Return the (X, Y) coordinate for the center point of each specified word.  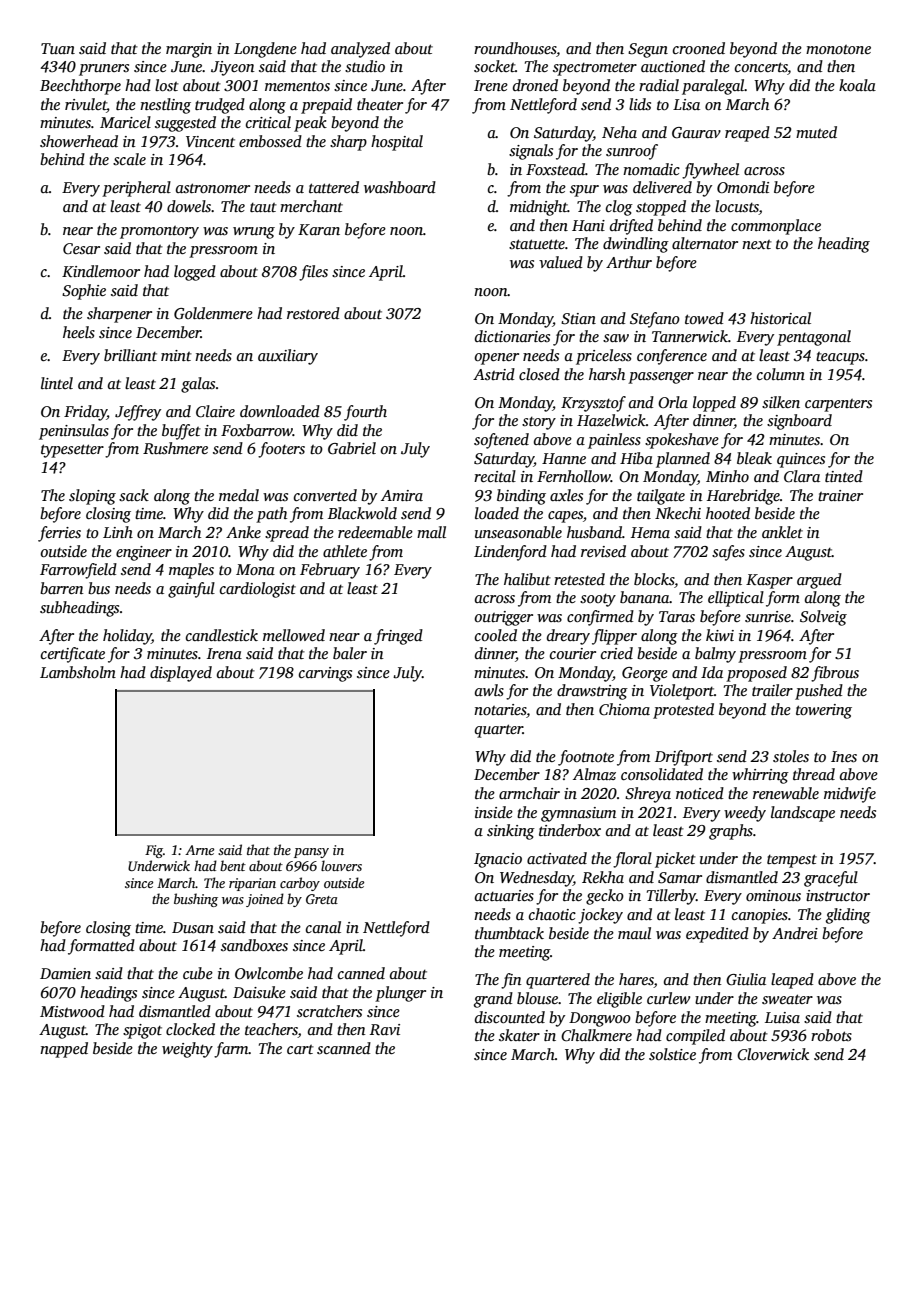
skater (519, 1035)
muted (816, 132)
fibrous (835, 674)
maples (191, 571)
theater (380, 104)
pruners (104, 70)
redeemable (375, 532)
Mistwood (72, 1011)
